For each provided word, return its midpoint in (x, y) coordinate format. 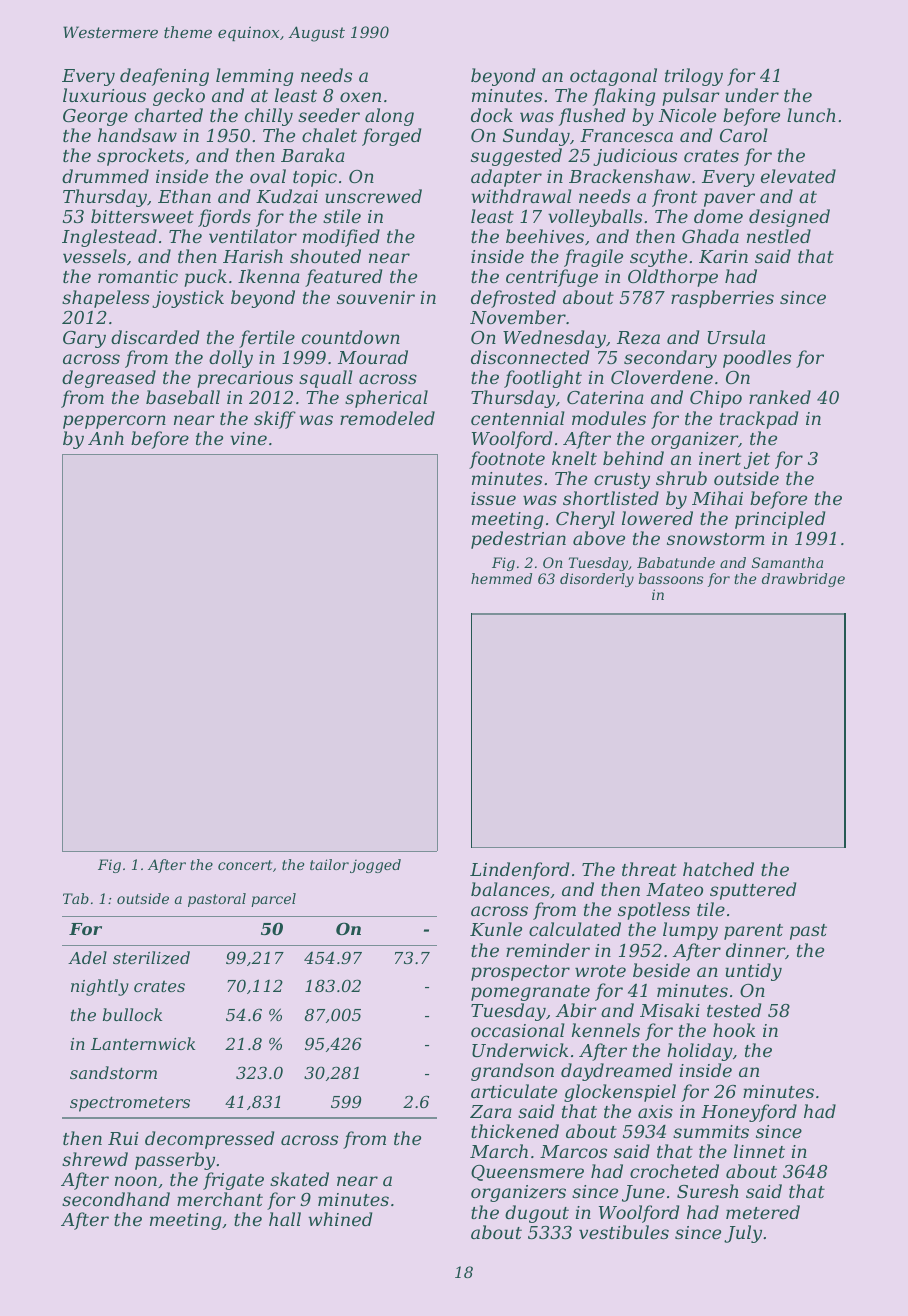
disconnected (530, 357)
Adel (87, 957)
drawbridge (803, 580)
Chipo (716, 399)
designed (789, 218)
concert (245, 865)
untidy (753, 972)
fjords (224, 218)
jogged (375, 866)
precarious (245, 379)
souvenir (376, 297)
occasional (518, 1030)
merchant (220, 1199)
